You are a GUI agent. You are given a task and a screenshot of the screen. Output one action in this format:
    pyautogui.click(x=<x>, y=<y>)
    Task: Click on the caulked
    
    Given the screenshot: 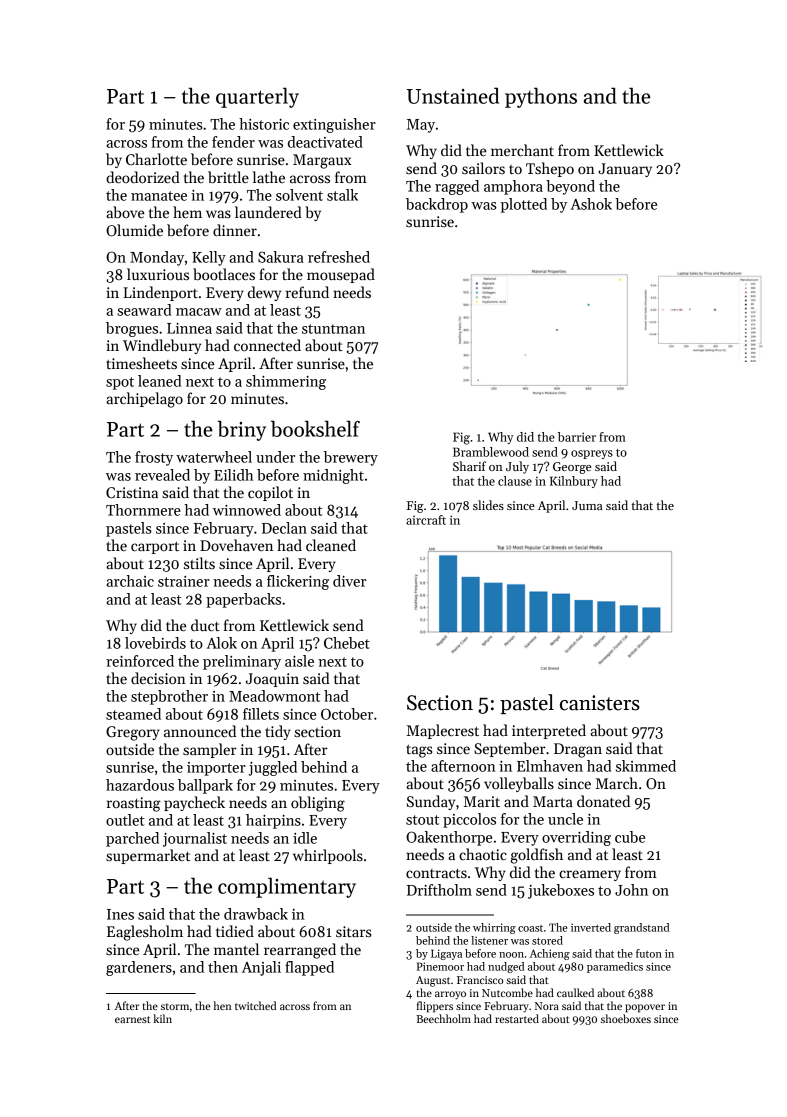 What is the action you would take?
    pyautogui.click(x=575, y=992)
